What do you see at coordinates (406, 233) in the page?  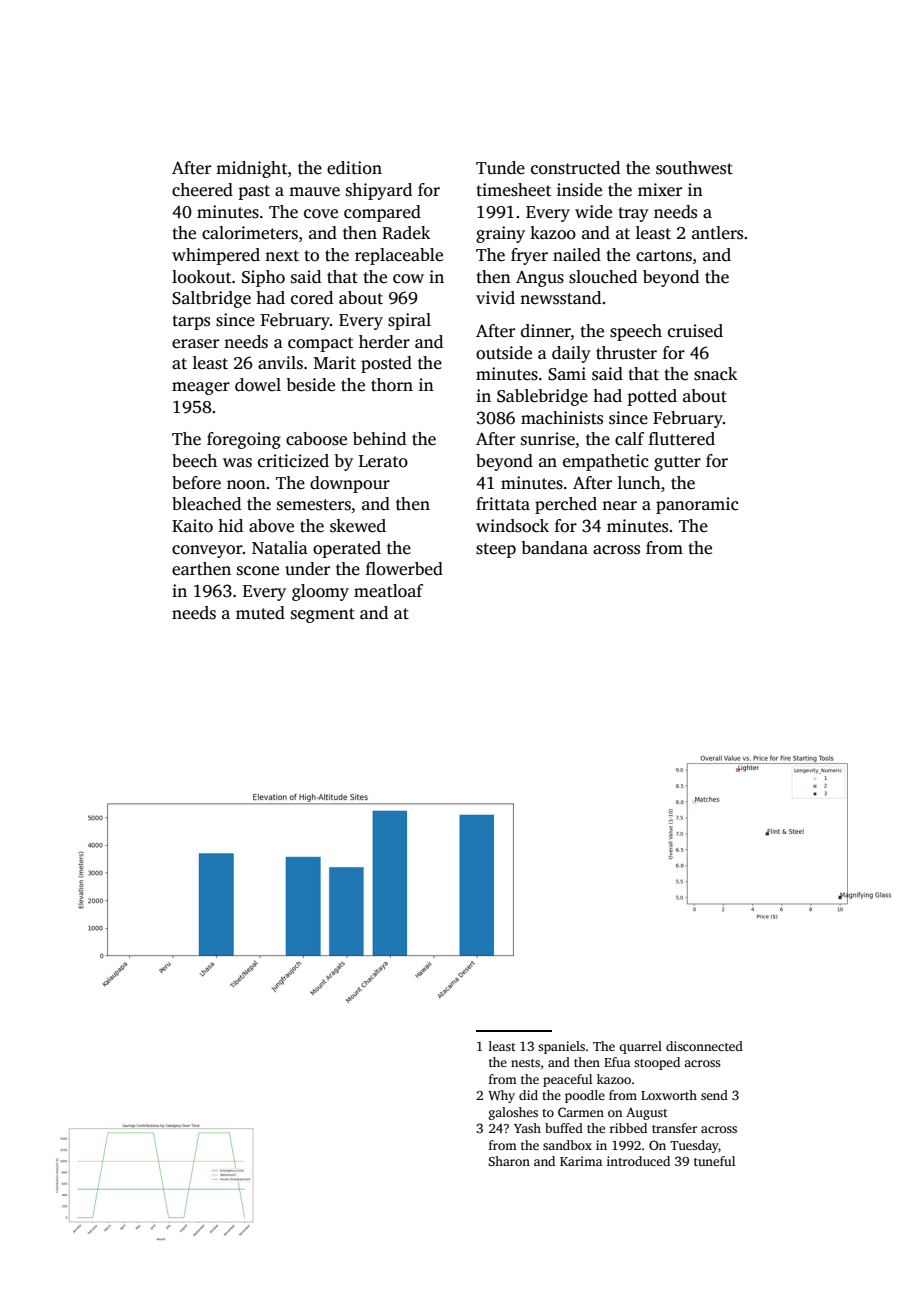 I see `Radek` at bounding box center [406, 233].
